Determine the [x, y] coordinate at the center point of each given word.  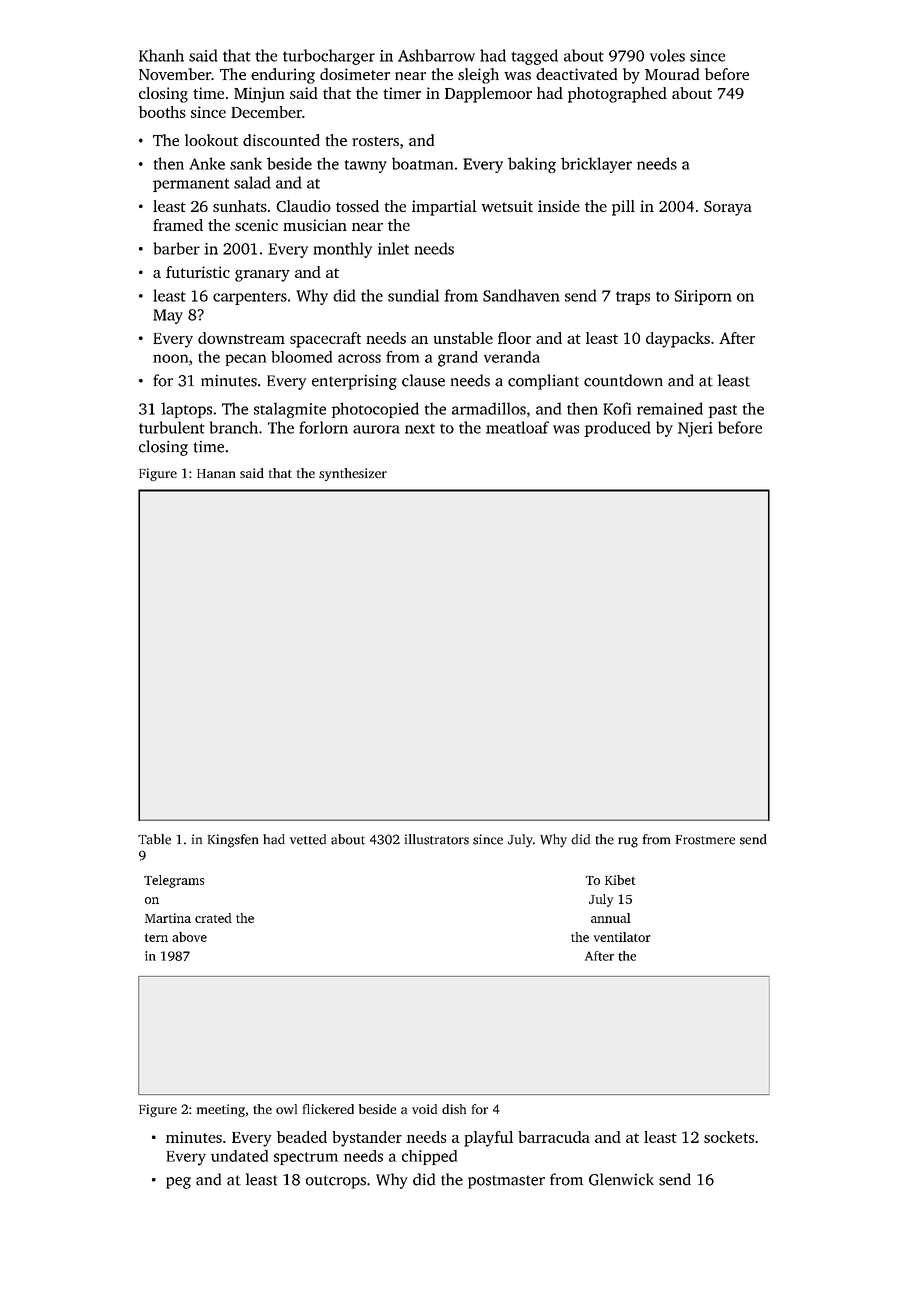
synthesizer [353, 474]
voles [667, 55]
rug [628, 842]
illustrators [437, 839]
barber [176, 248]
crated [213, 918]
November [175, 74]
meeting [221, 1110]
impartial [444, 208]
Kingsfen [233, 841]
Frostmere [705, 840]
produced [617, 429]
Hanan [216, 473]
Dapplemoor [488, 95]
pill [623, 208]
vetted [308, 839]
